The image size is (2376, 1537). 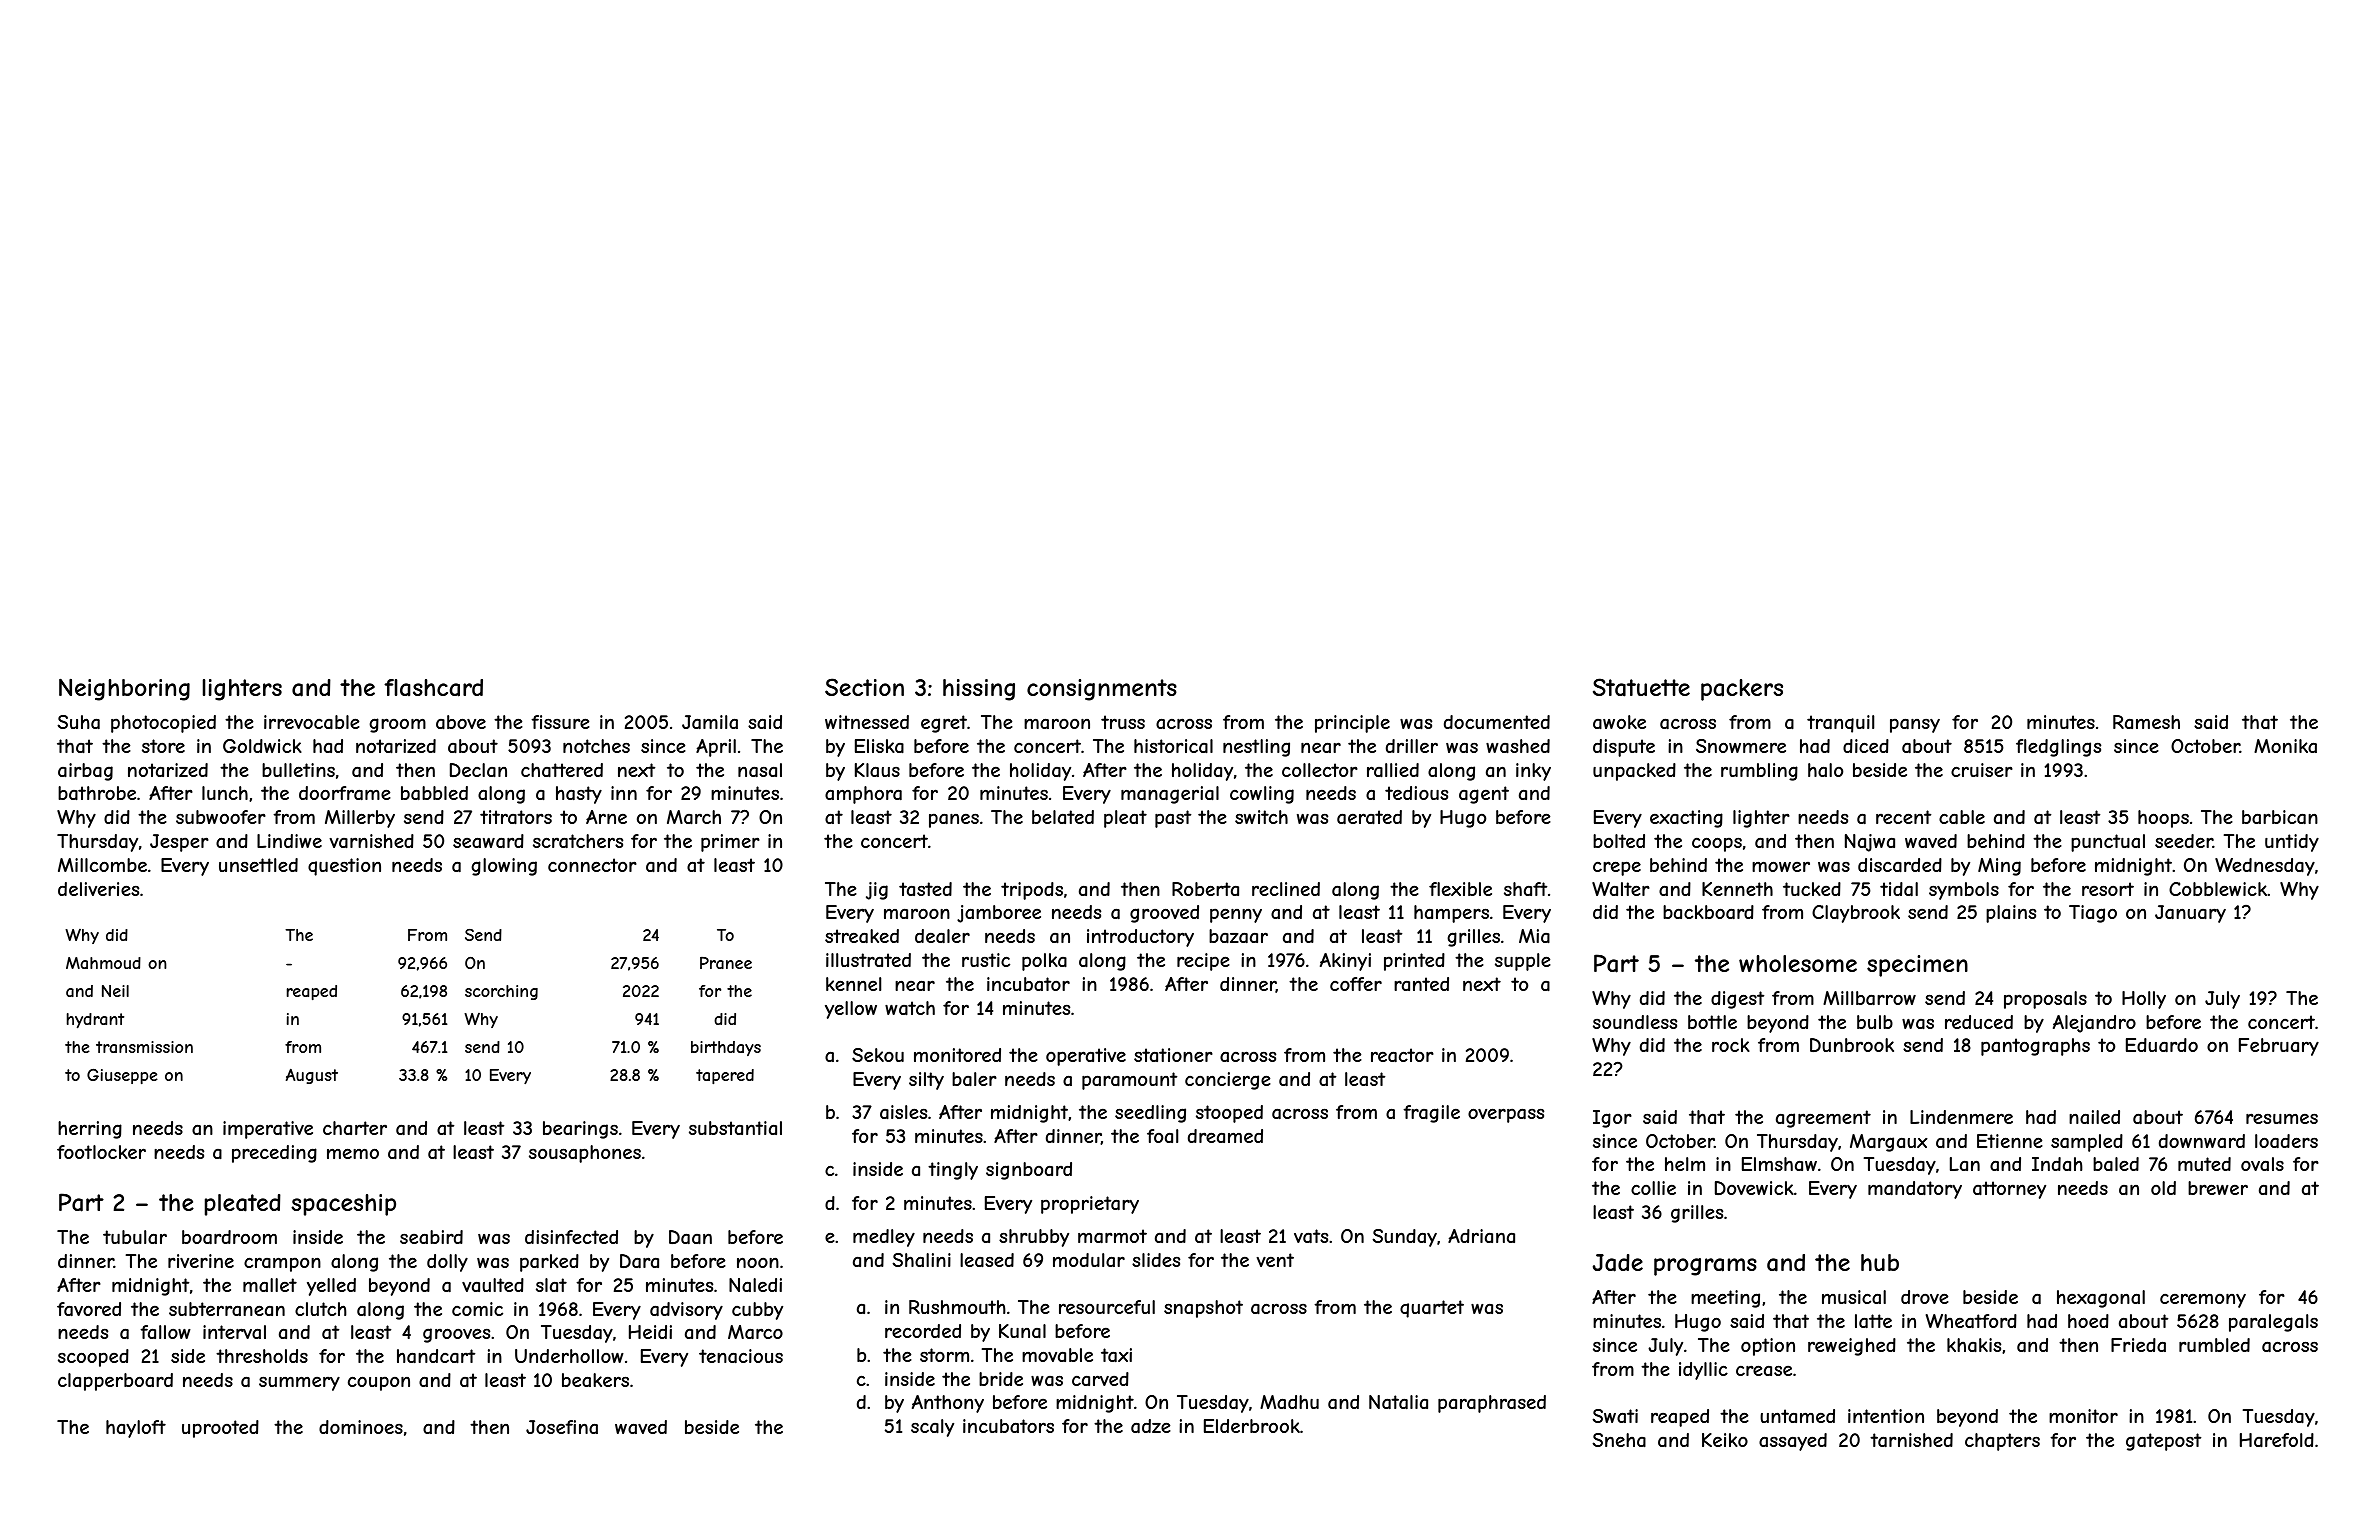 What do you see at coordinates (2277, 1440) in the document?
I see `Harefold` at bounding box center [2277, 1440].
